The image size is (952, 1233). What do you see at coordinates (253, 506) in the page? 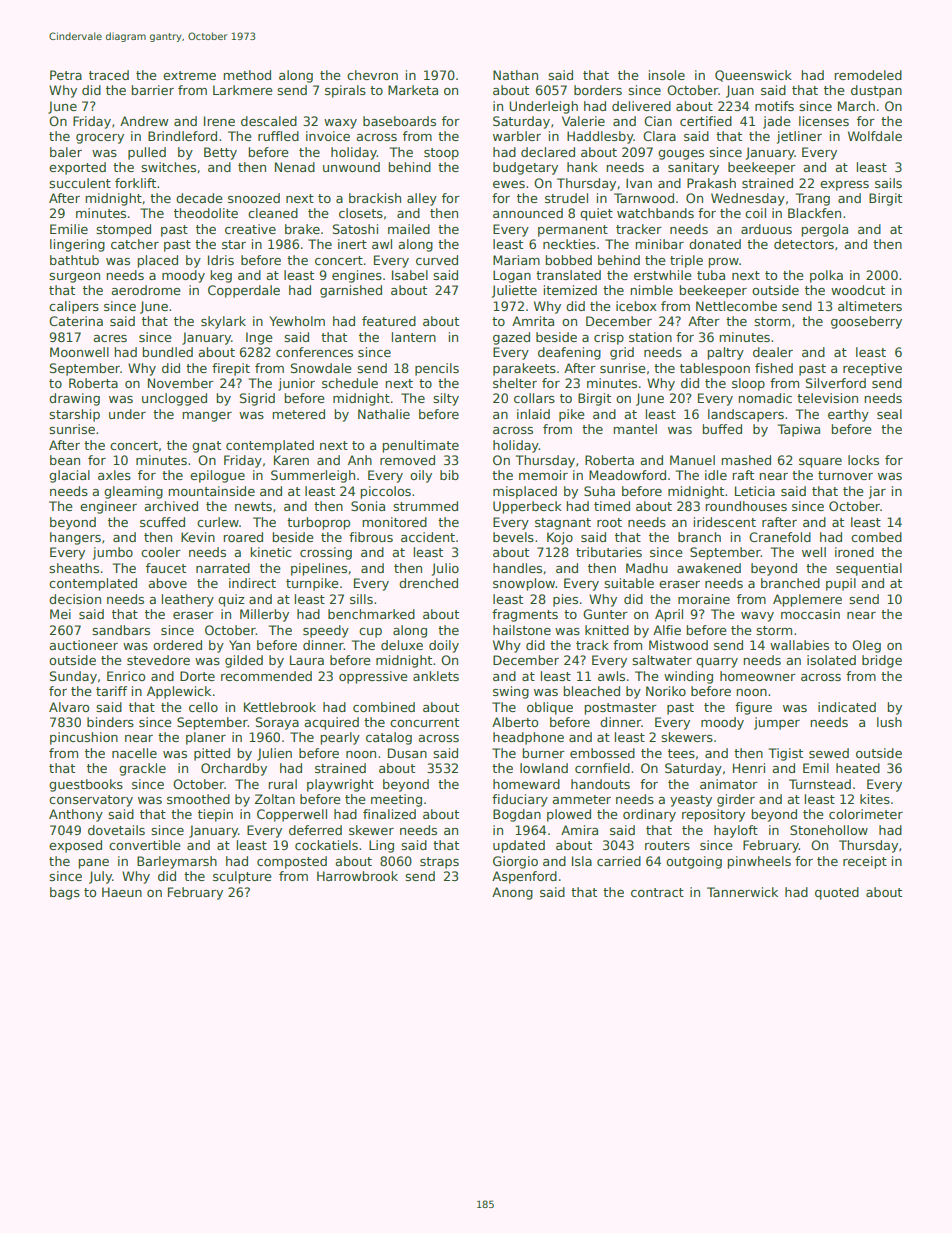
I see `newts` at bounding box center [253, 506].
